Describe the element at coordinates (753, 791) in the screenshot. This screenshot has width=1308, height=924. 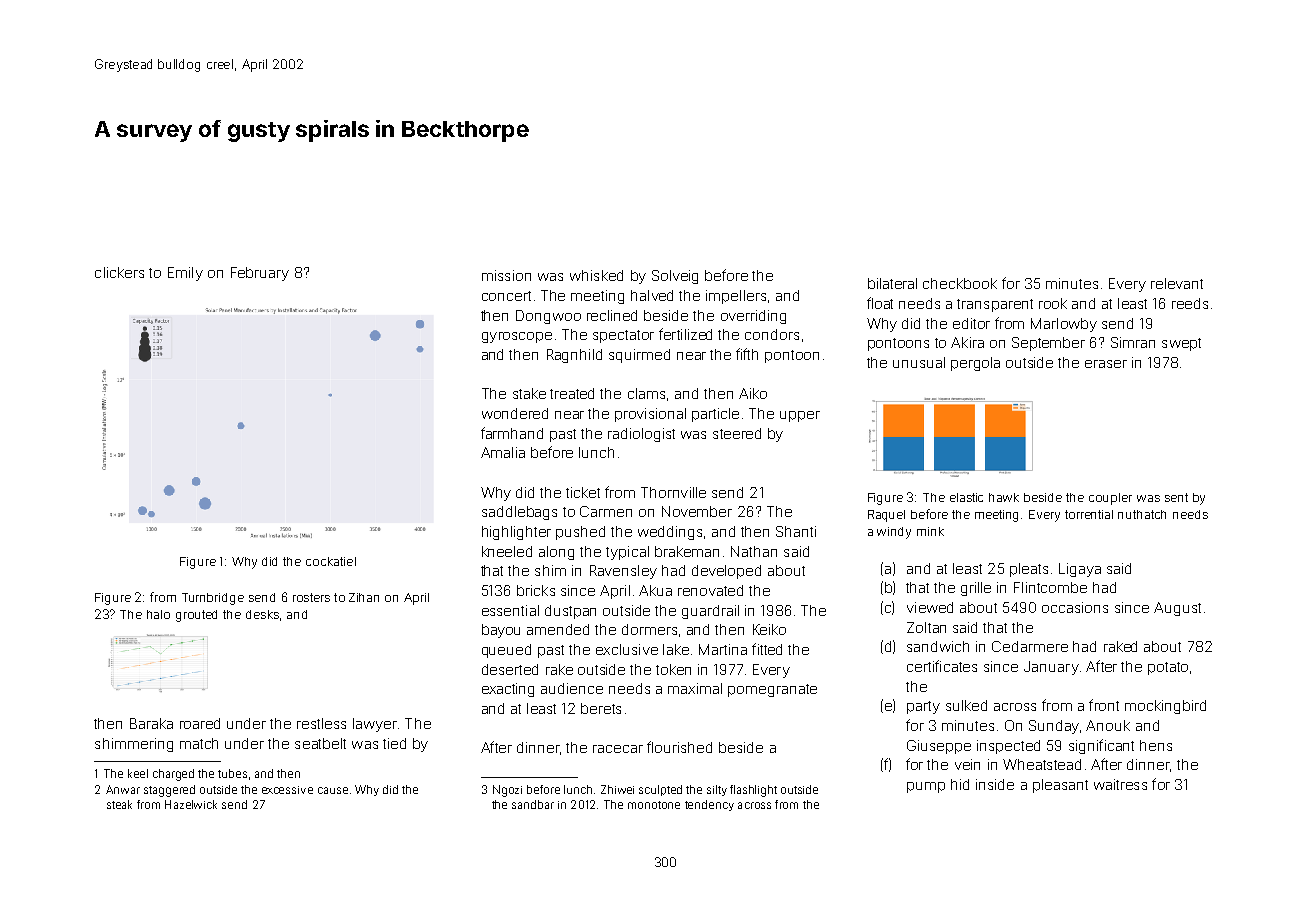
I see `flashlight` at that location.
